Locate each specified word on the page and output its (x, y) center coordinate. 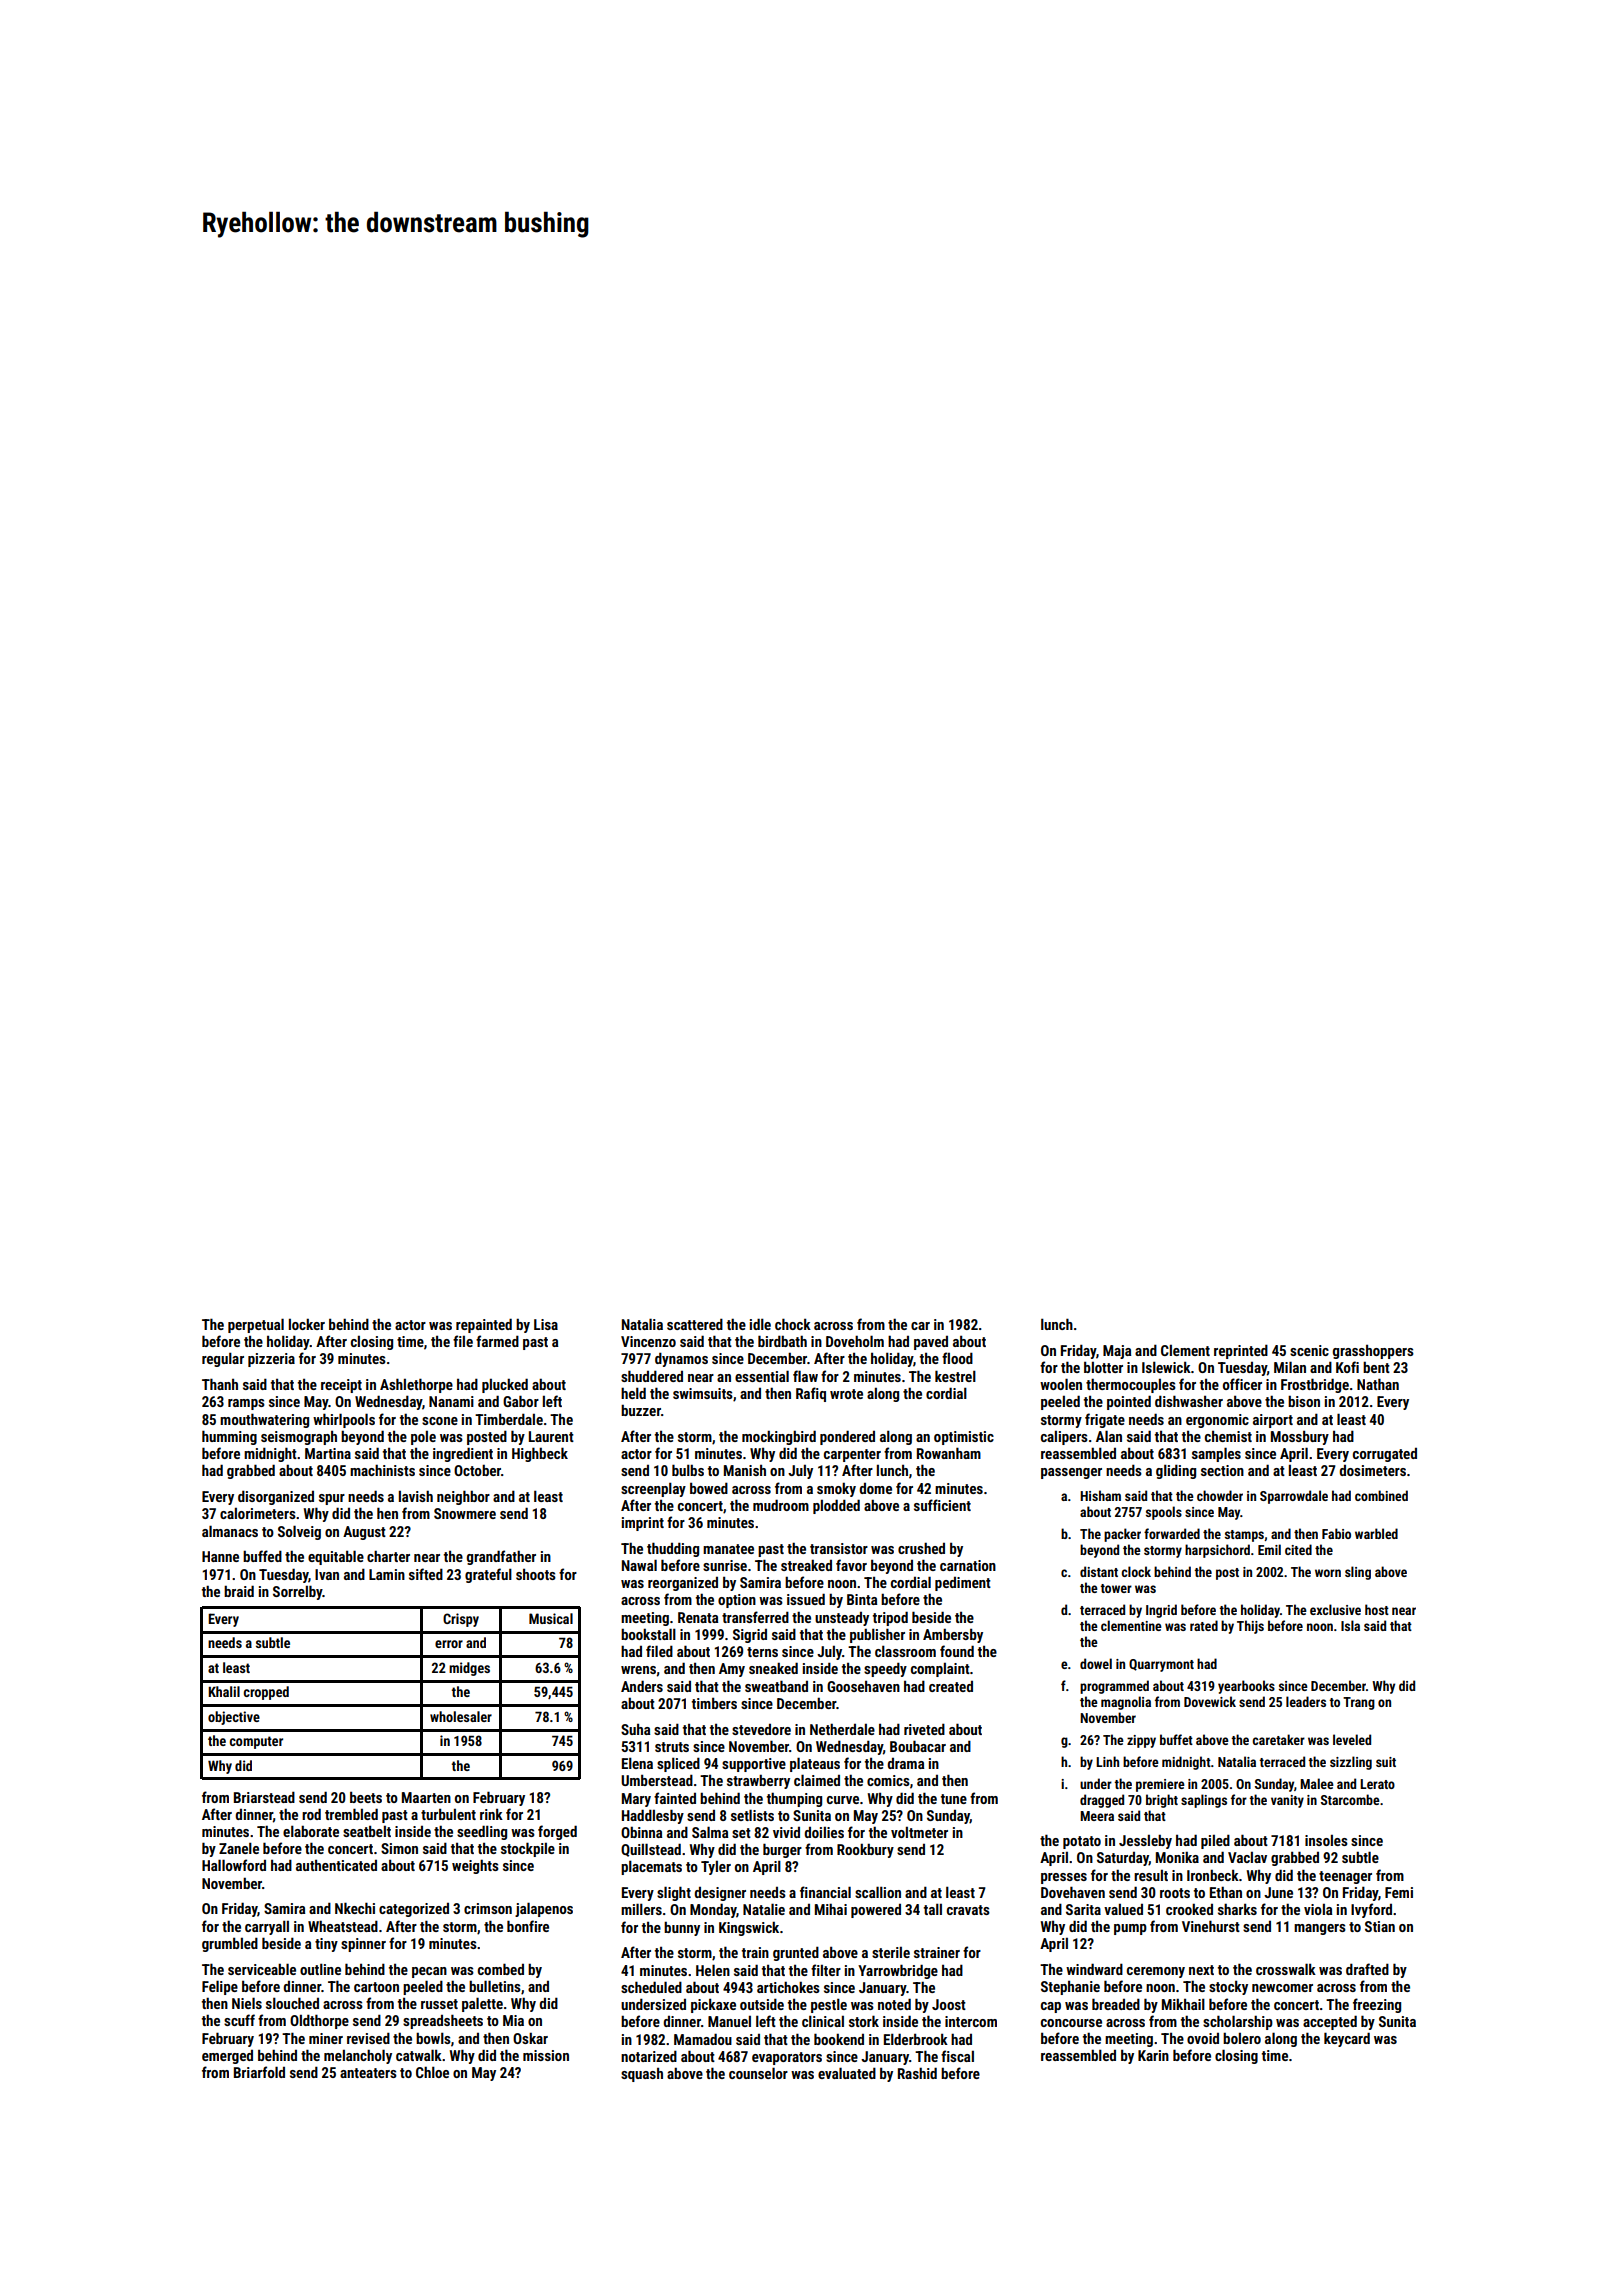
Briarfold (259, 2072)
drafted (1367, 1969)
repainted (484, 1325)
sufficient (942, 1505)
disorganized (276, 1497)
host (1377, 1609)
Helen (713, 1970)
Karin (1153, 2055)
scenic (1309, 1350)
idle (760, 1324)
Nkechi (355, 1908)
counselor (758, 2073)
